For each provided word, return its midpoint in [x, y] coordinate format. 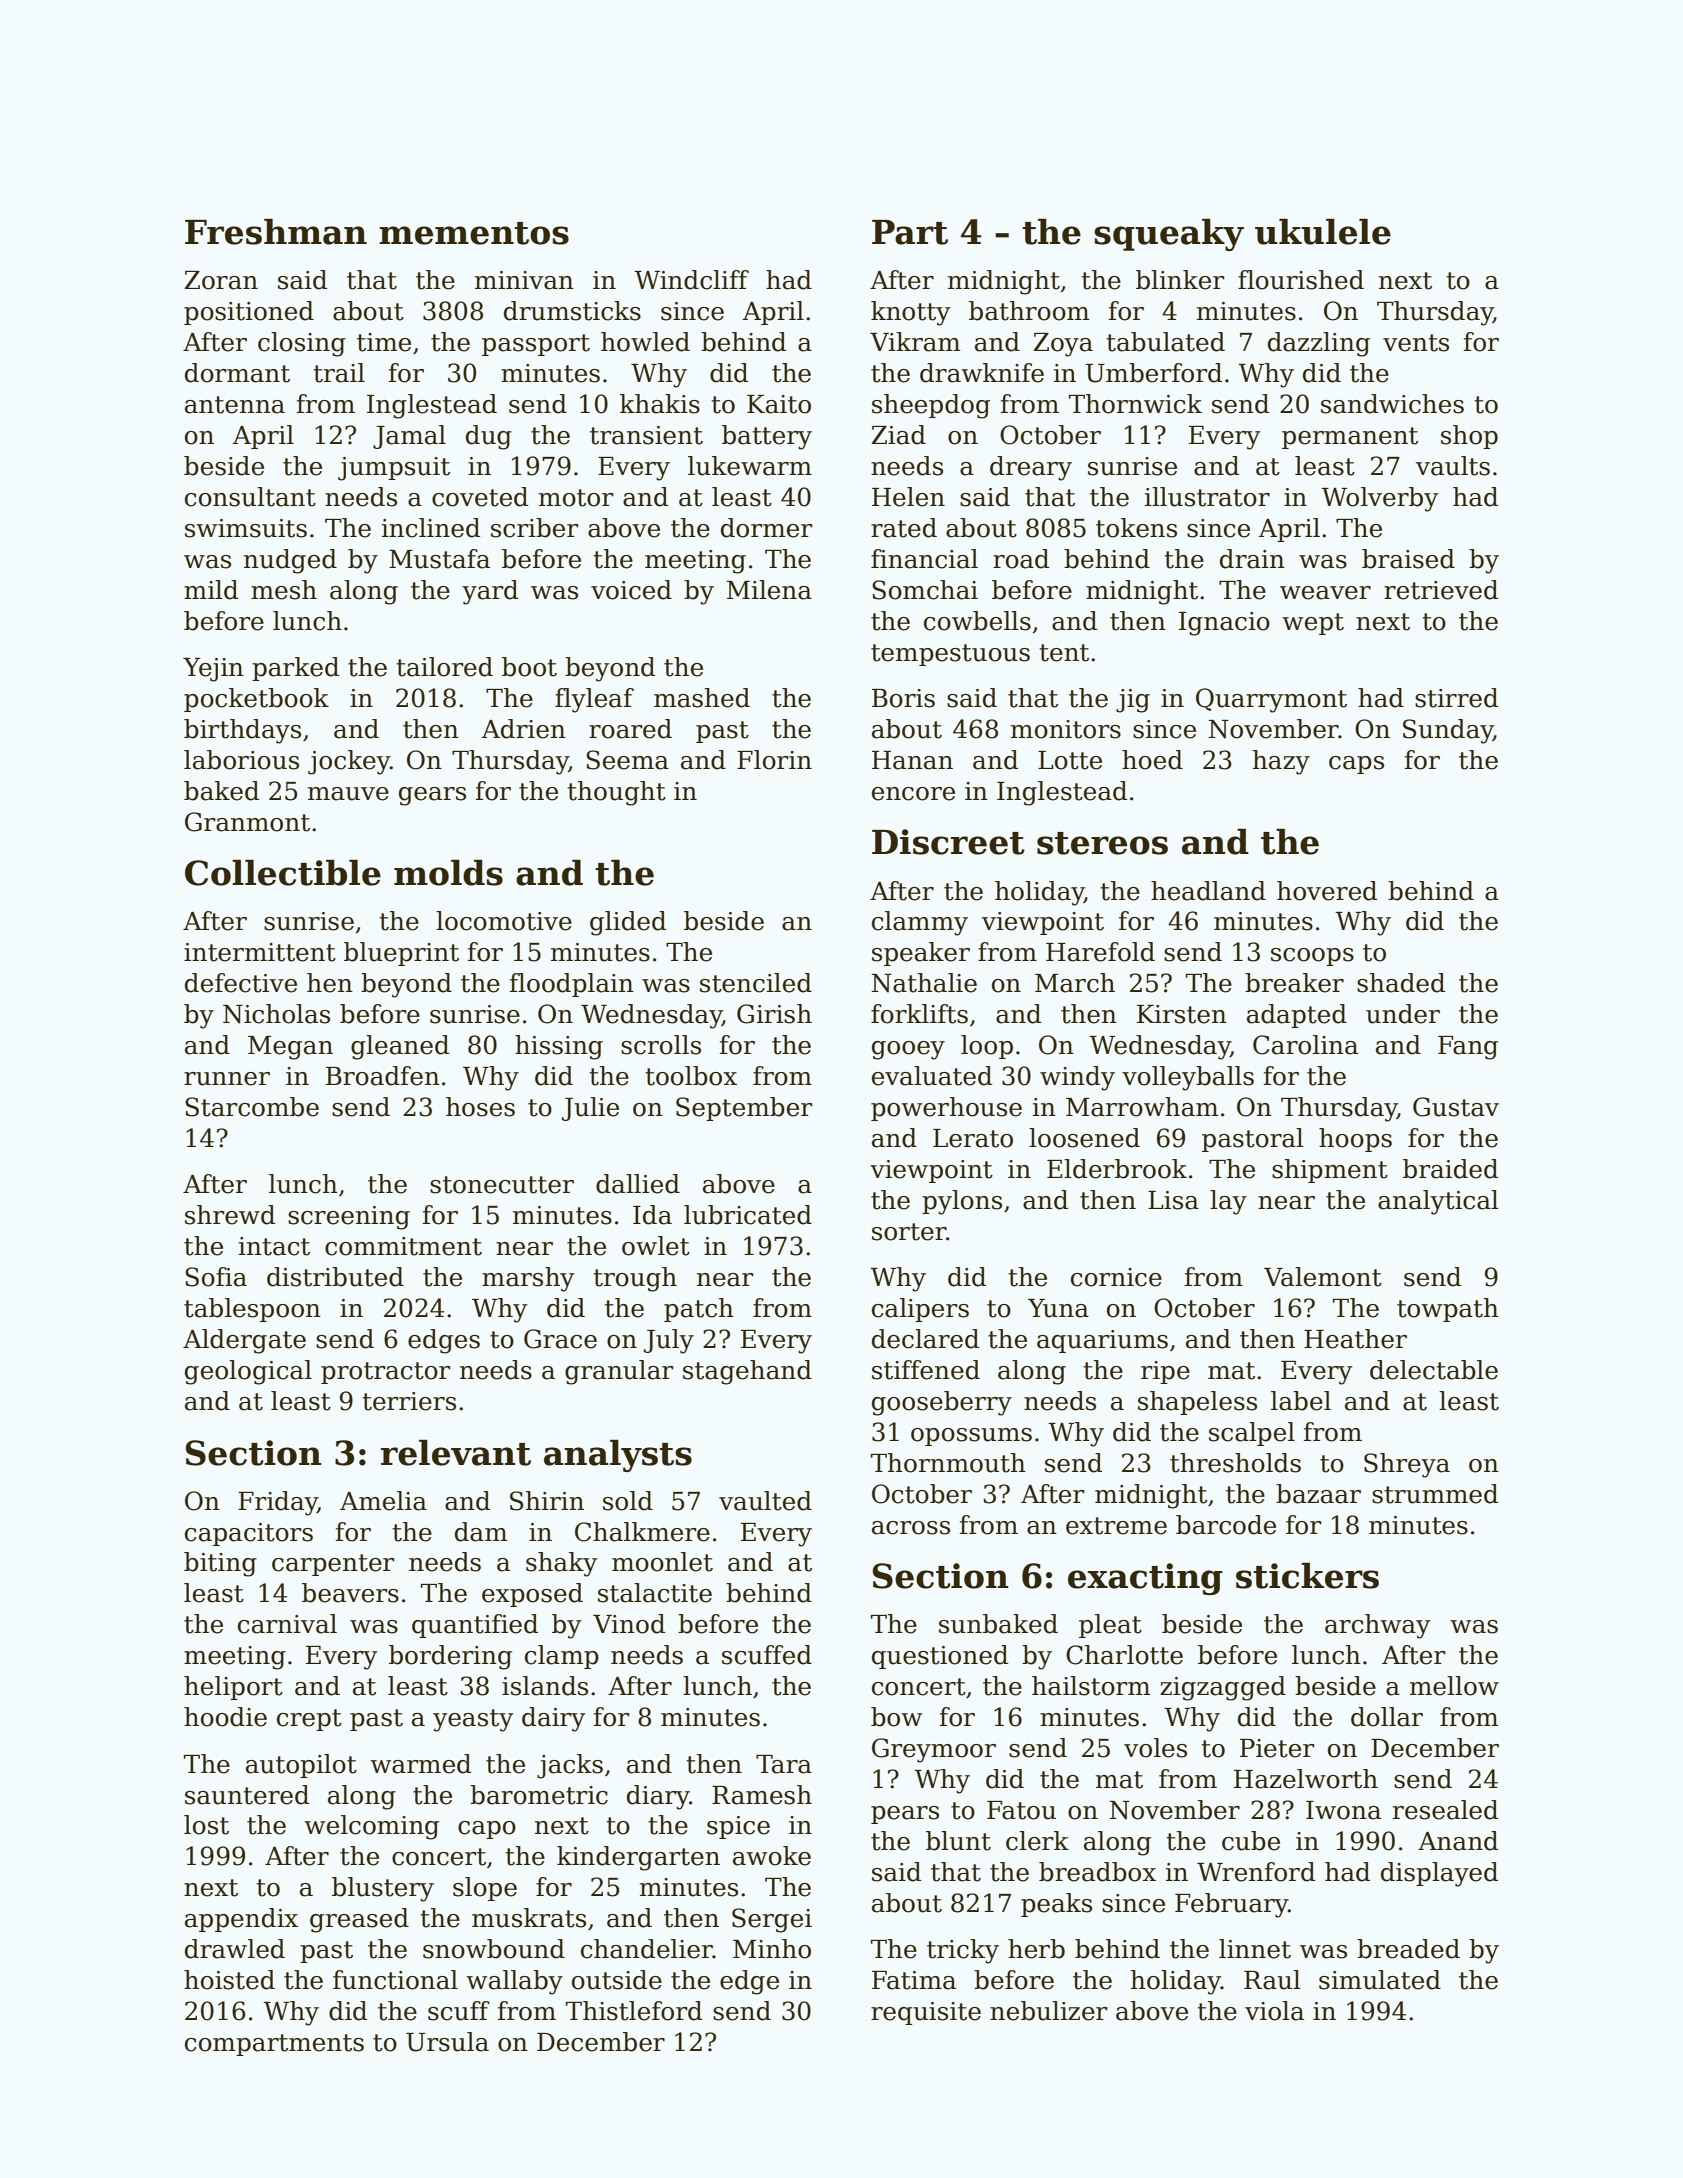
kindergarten [638, 1858]
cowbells [977, 621]
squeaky [1169, 235]
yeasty [473, 1720]
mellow [1454, 1686]
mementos [474, 233]
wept [1313, 624]
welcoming [371, 1827]
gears [432, 796]
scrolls [661, 1045]
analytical [1438, 1202]
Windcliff [691, 280]
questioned [940, 1657]
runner [227, 1079]
